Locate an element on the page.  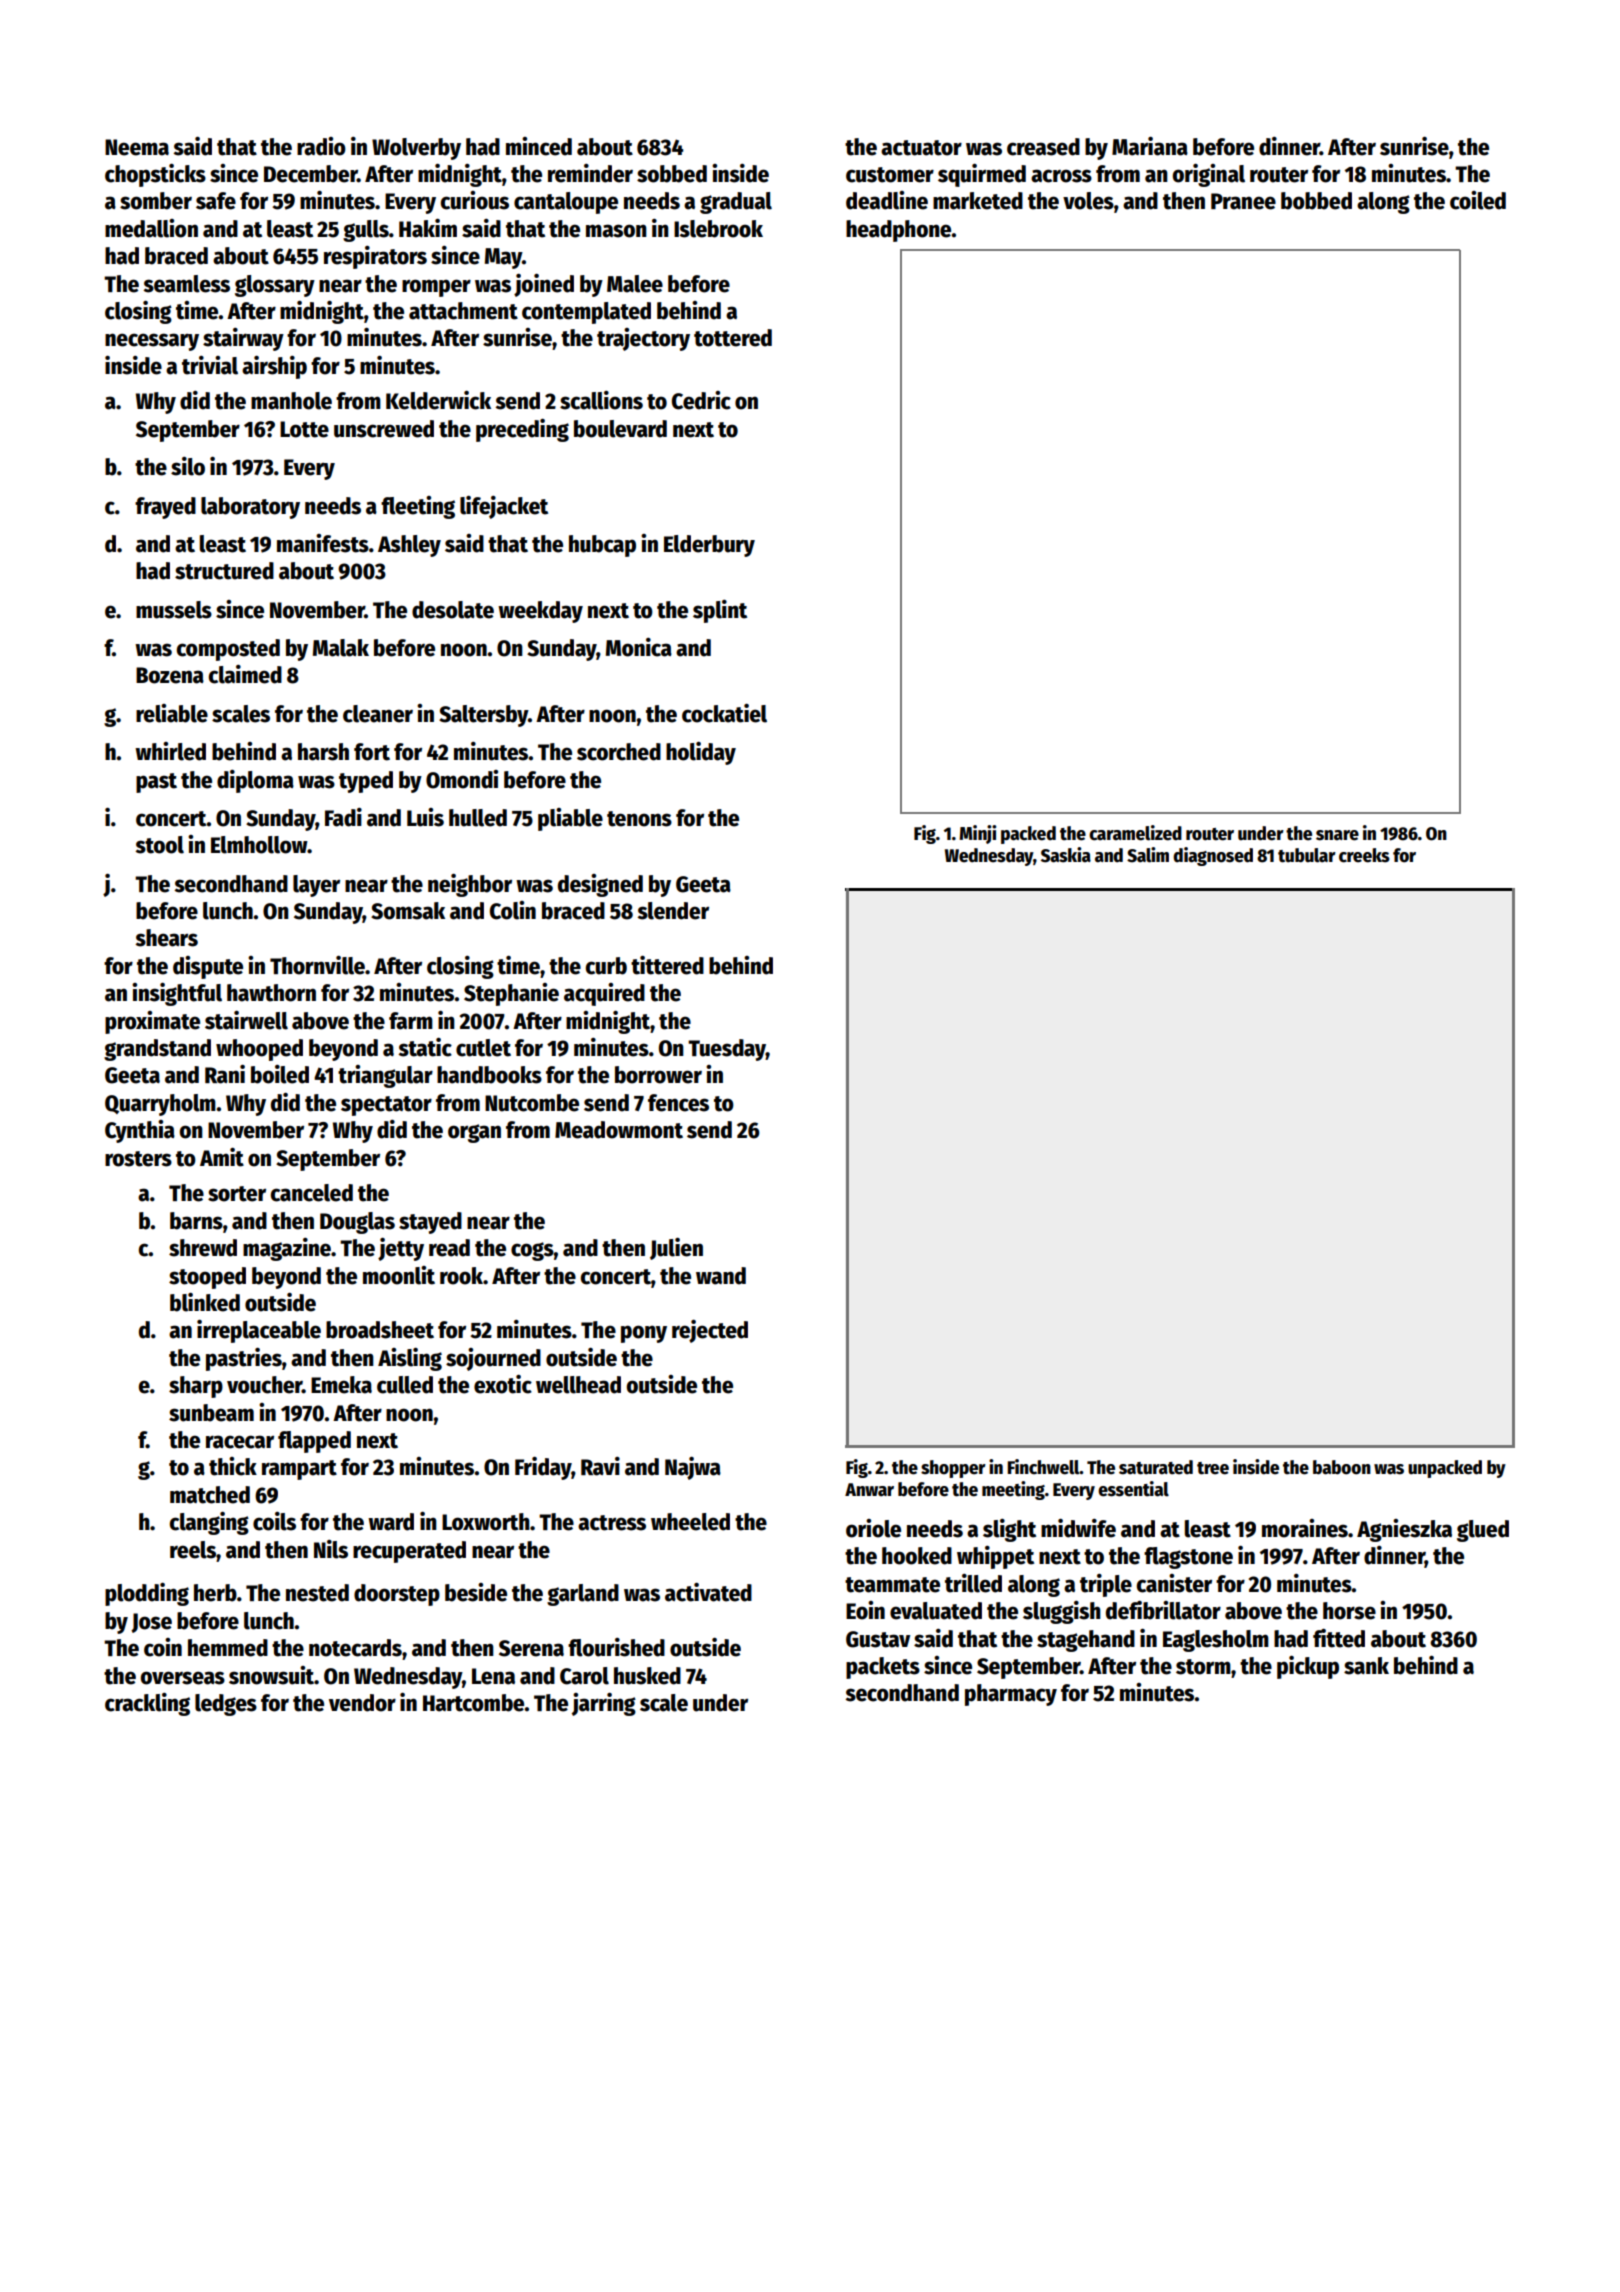
Pranee is located at coordinates (1243, 201).
